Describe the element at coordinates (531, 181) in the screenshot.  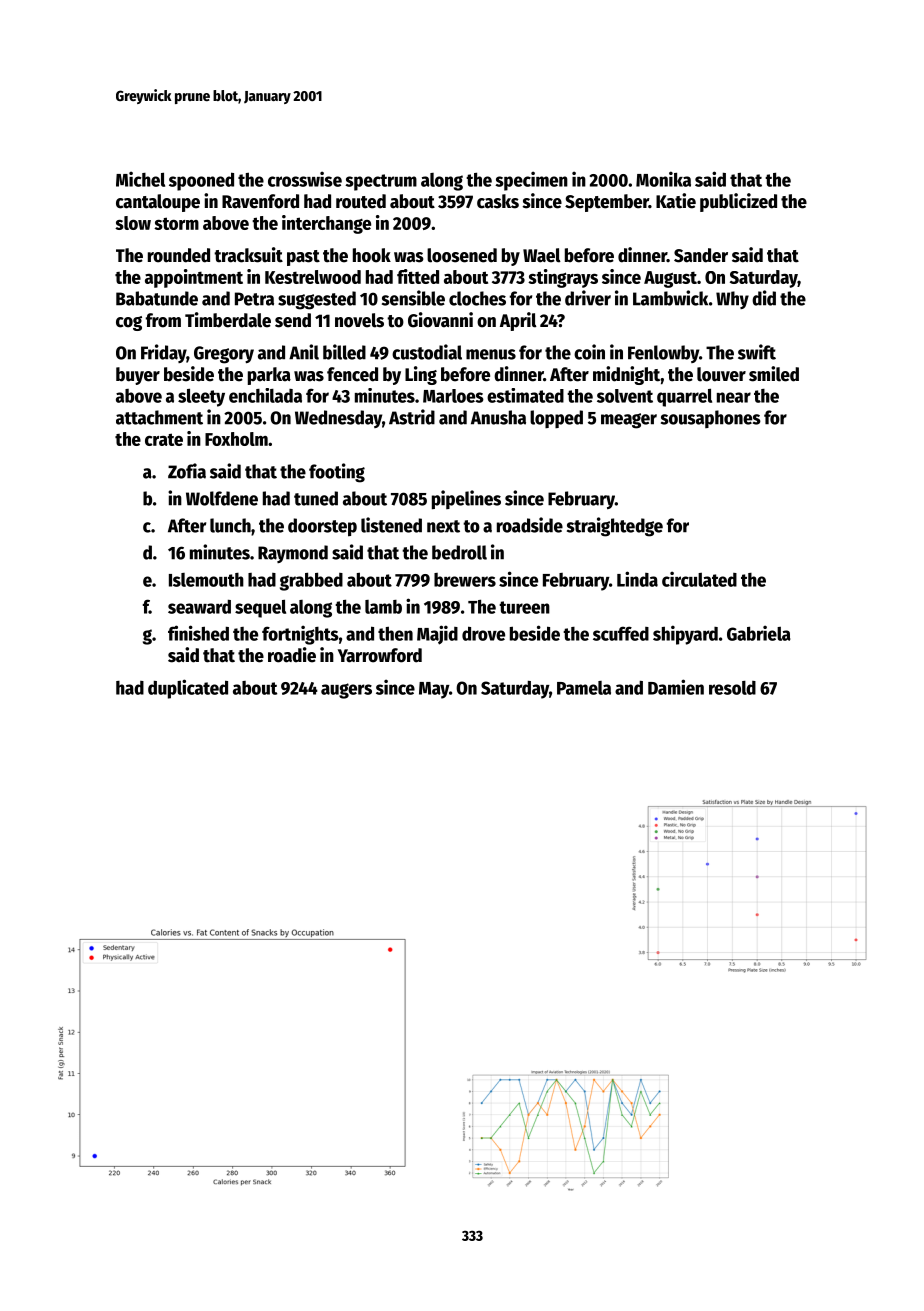
I see `specimen` at that location.
